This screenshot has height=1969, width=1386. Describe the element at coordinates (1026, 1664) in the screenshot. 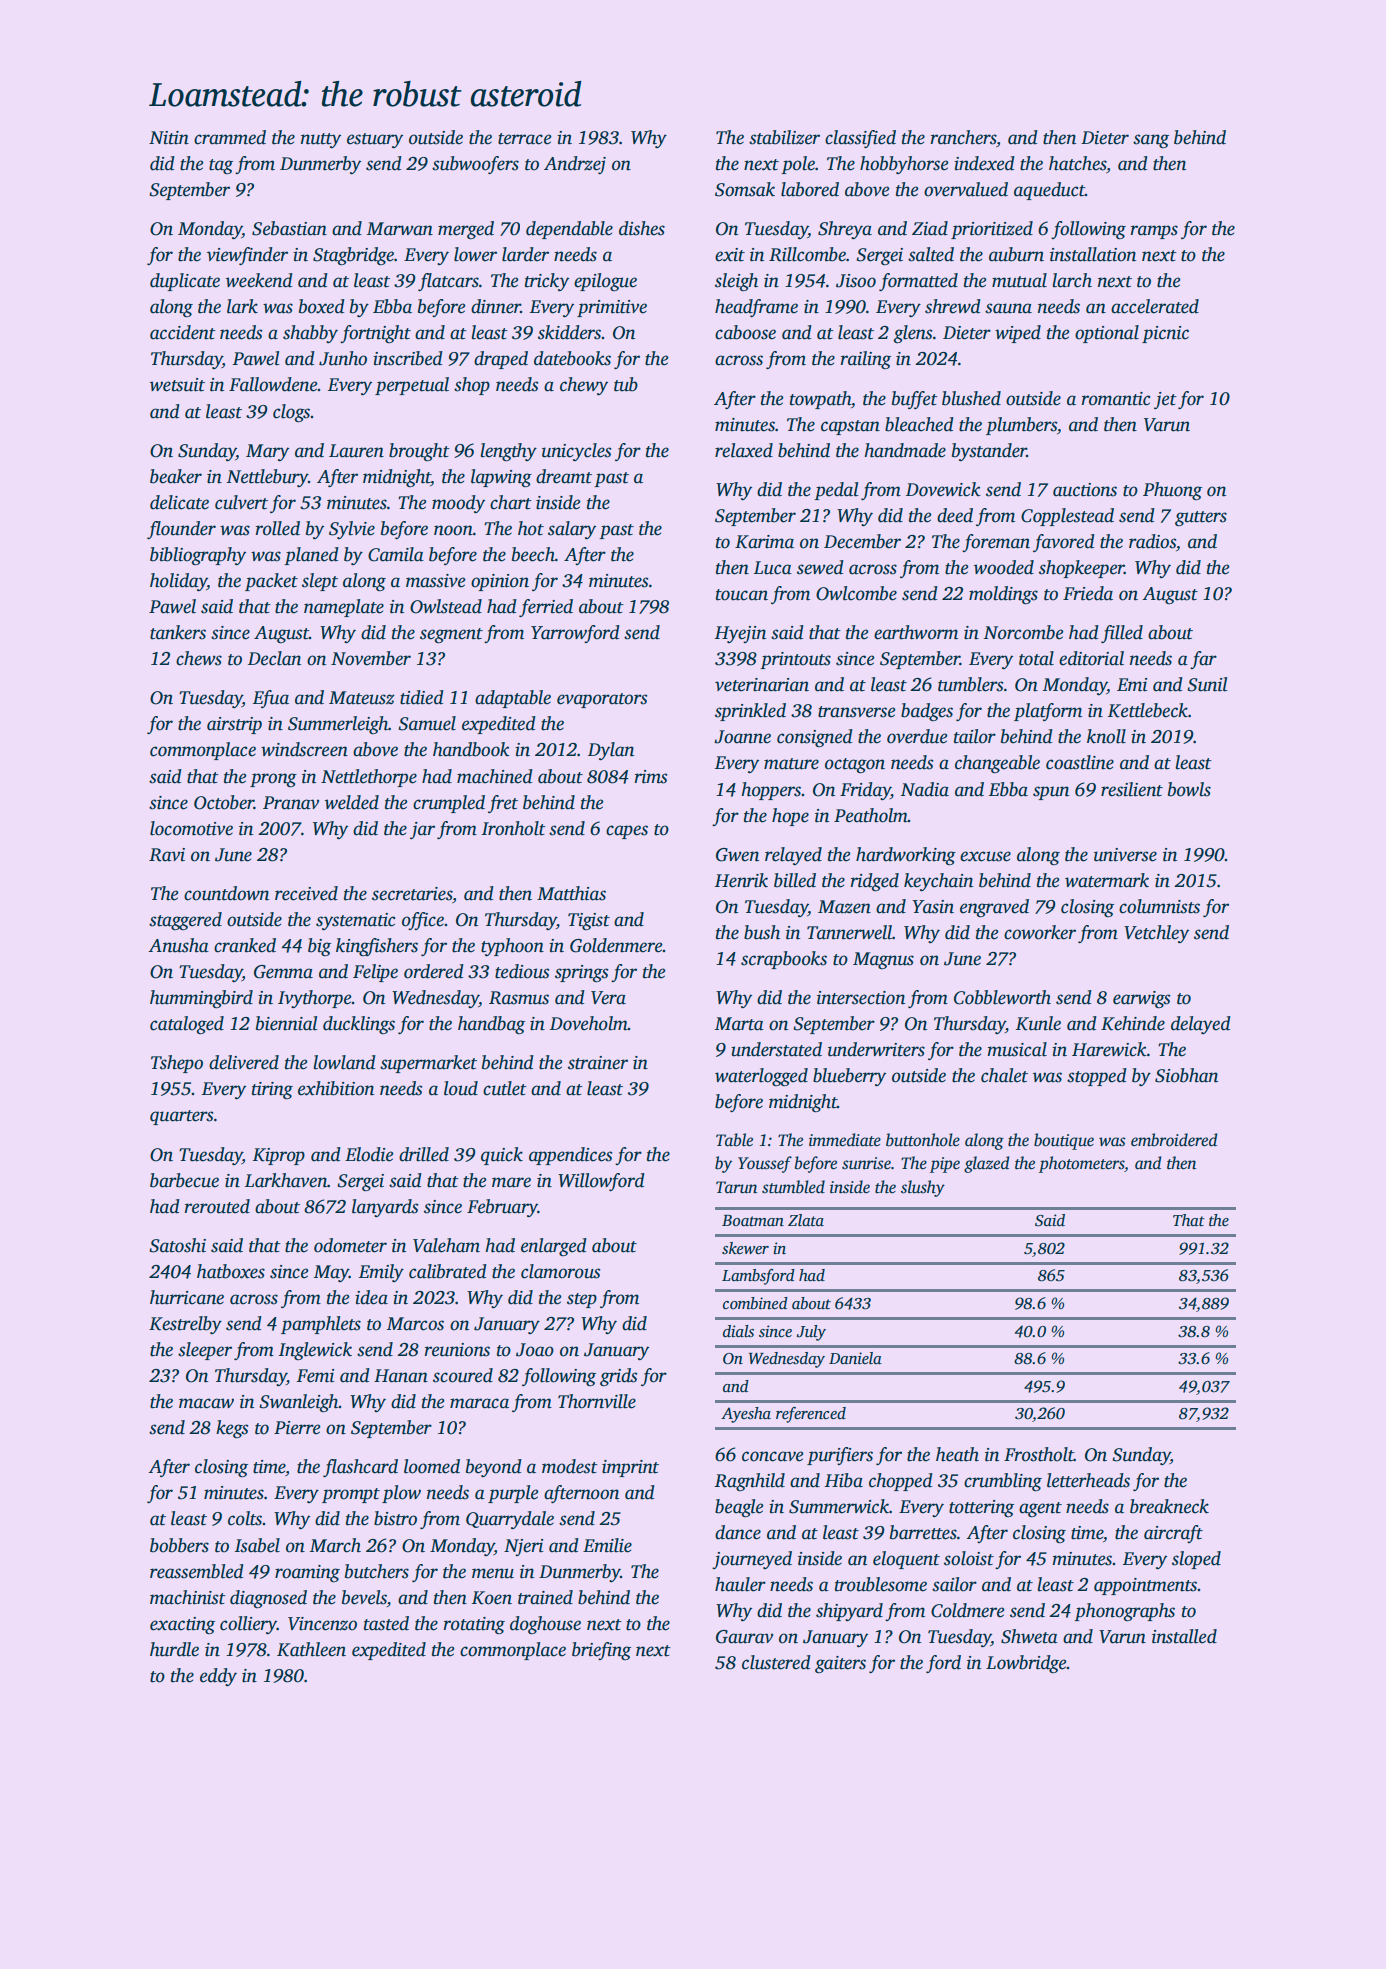

I see `Lowbridge` at that location.
